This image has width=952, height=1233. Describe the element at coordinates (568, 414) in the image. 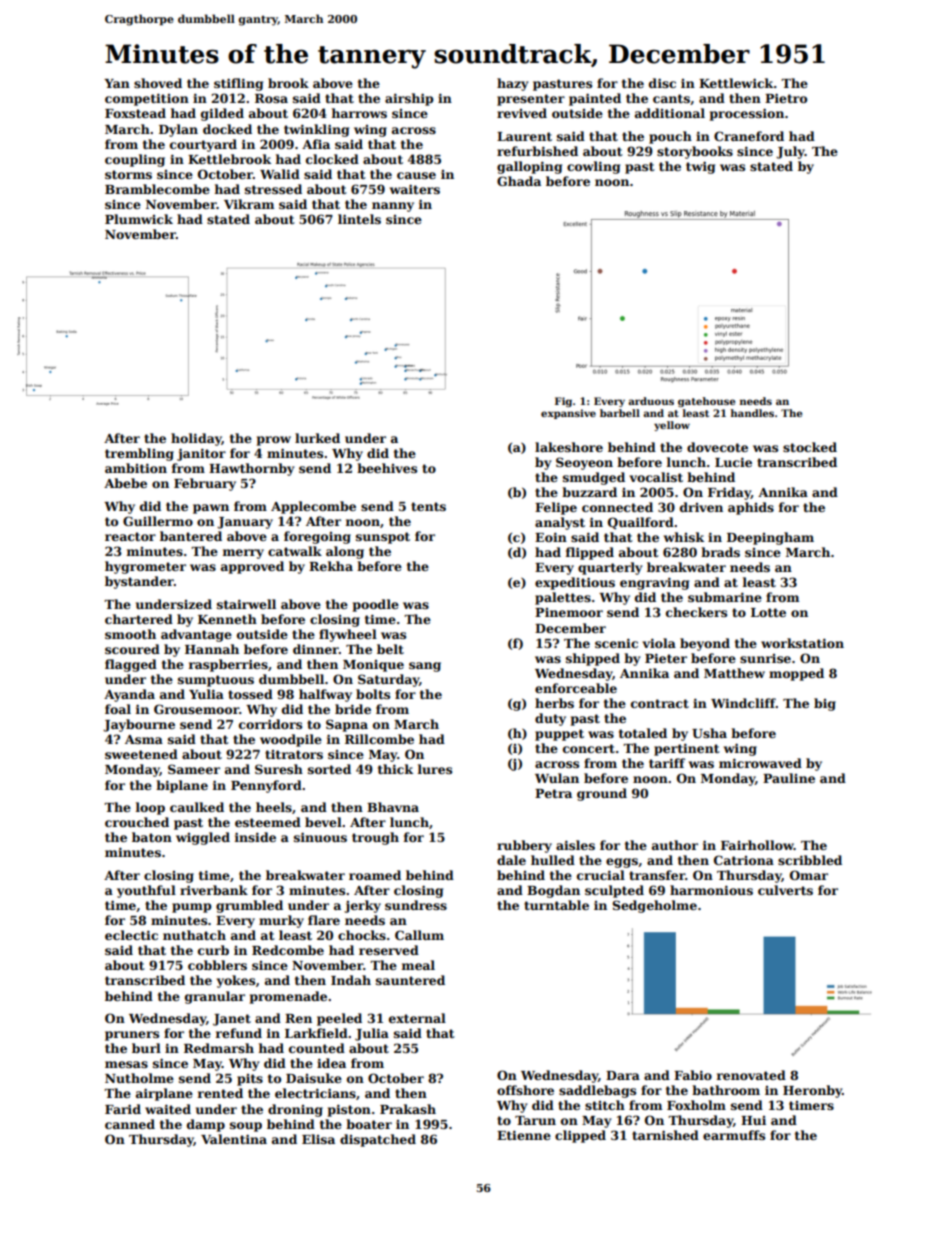

I see `expansive` at that location.
